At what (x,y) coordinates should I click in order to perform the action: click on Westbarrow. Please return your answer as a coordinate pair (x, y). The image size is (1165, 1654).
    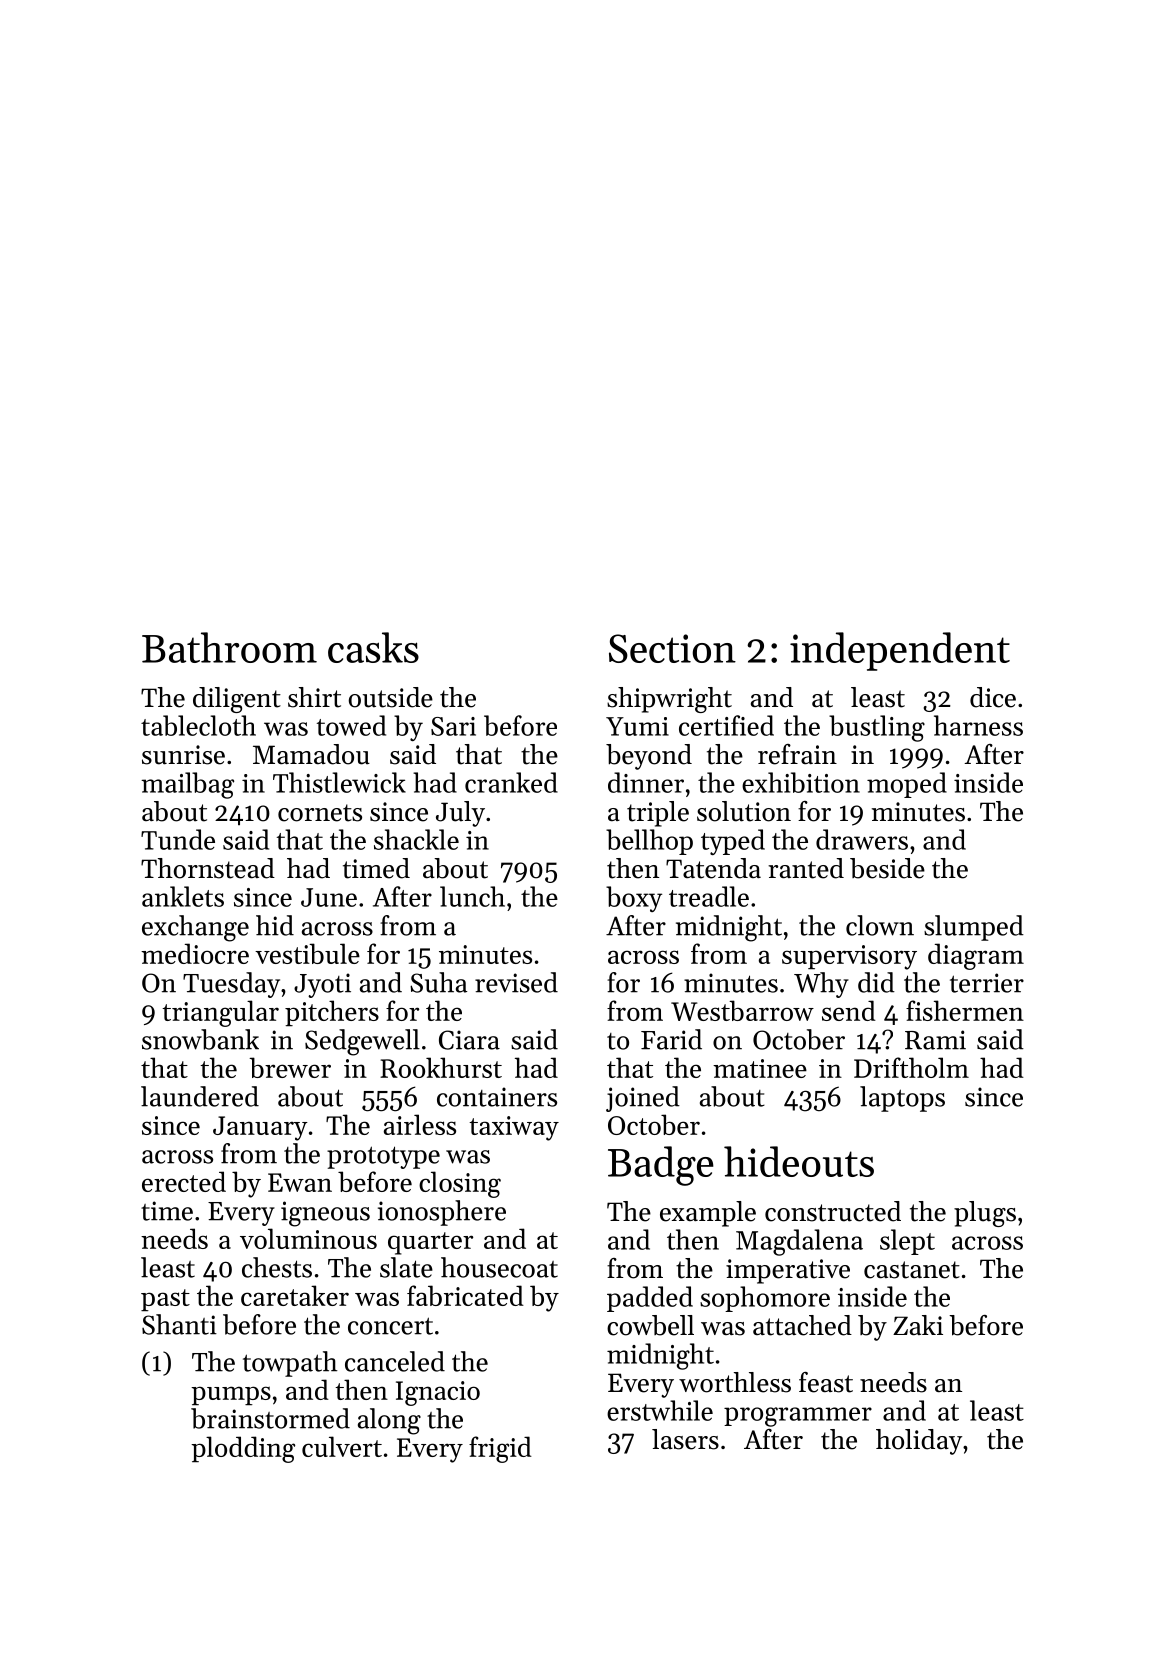
    Looking at the image, I should click on (742, 1010).
